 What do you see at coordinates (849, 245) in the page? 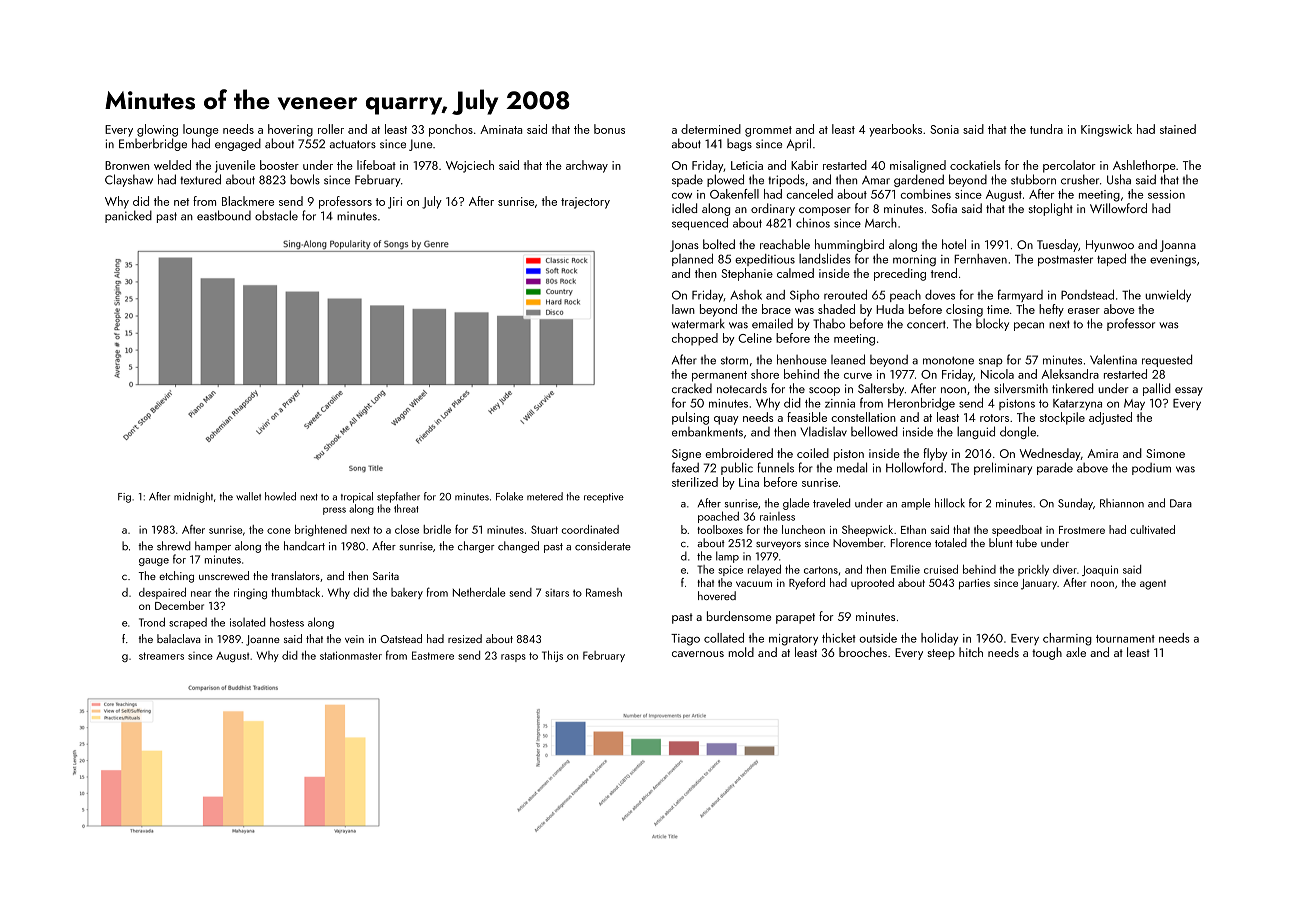
I see `hummingbird` at bounding box center [849, 245].
